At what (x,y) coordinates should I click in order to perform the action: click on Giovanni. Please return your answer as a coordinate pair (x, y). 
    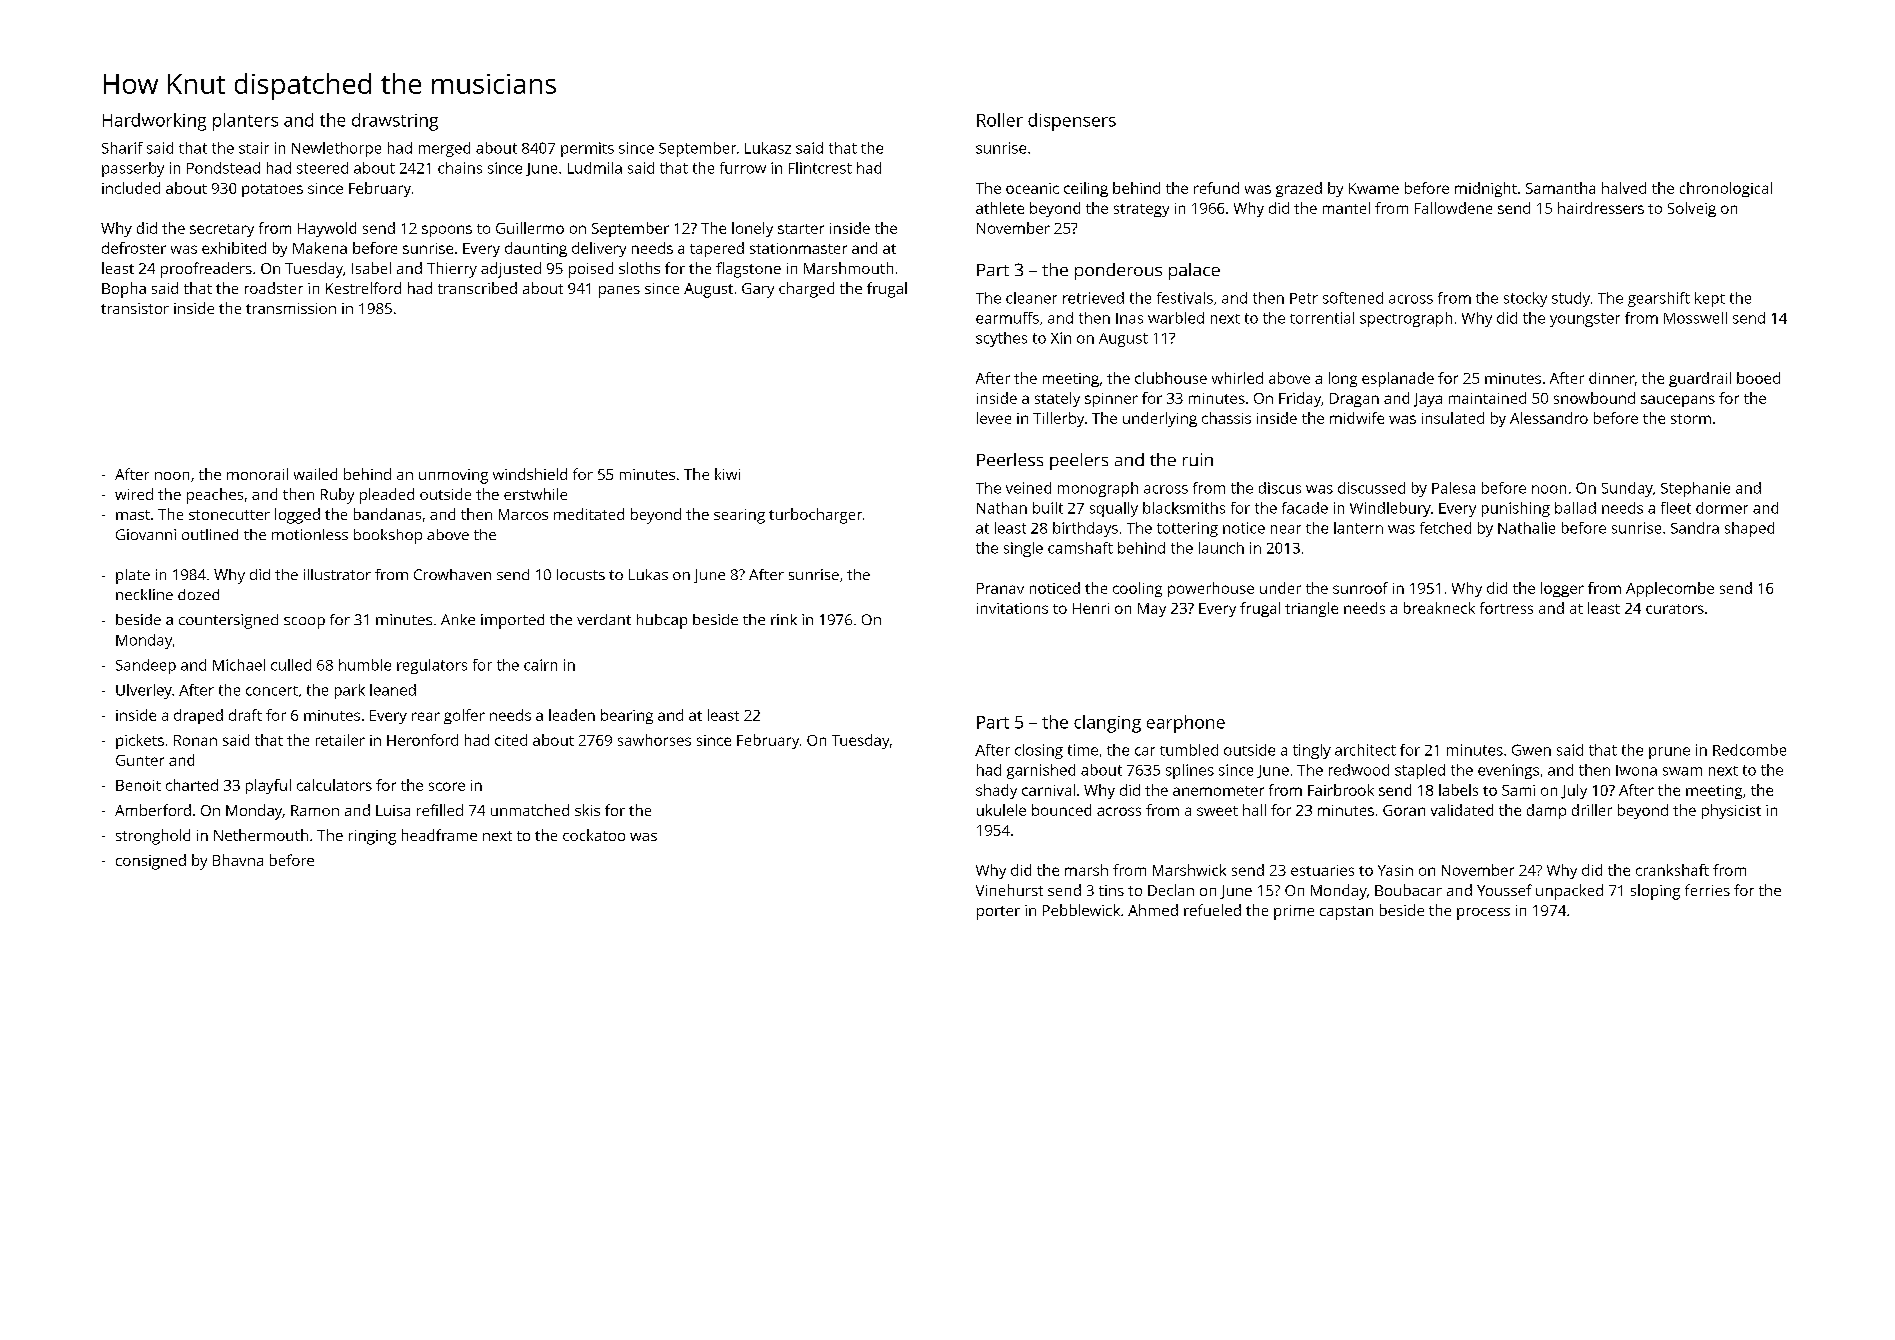
    Looking at the image, I should click on (146, 534).
